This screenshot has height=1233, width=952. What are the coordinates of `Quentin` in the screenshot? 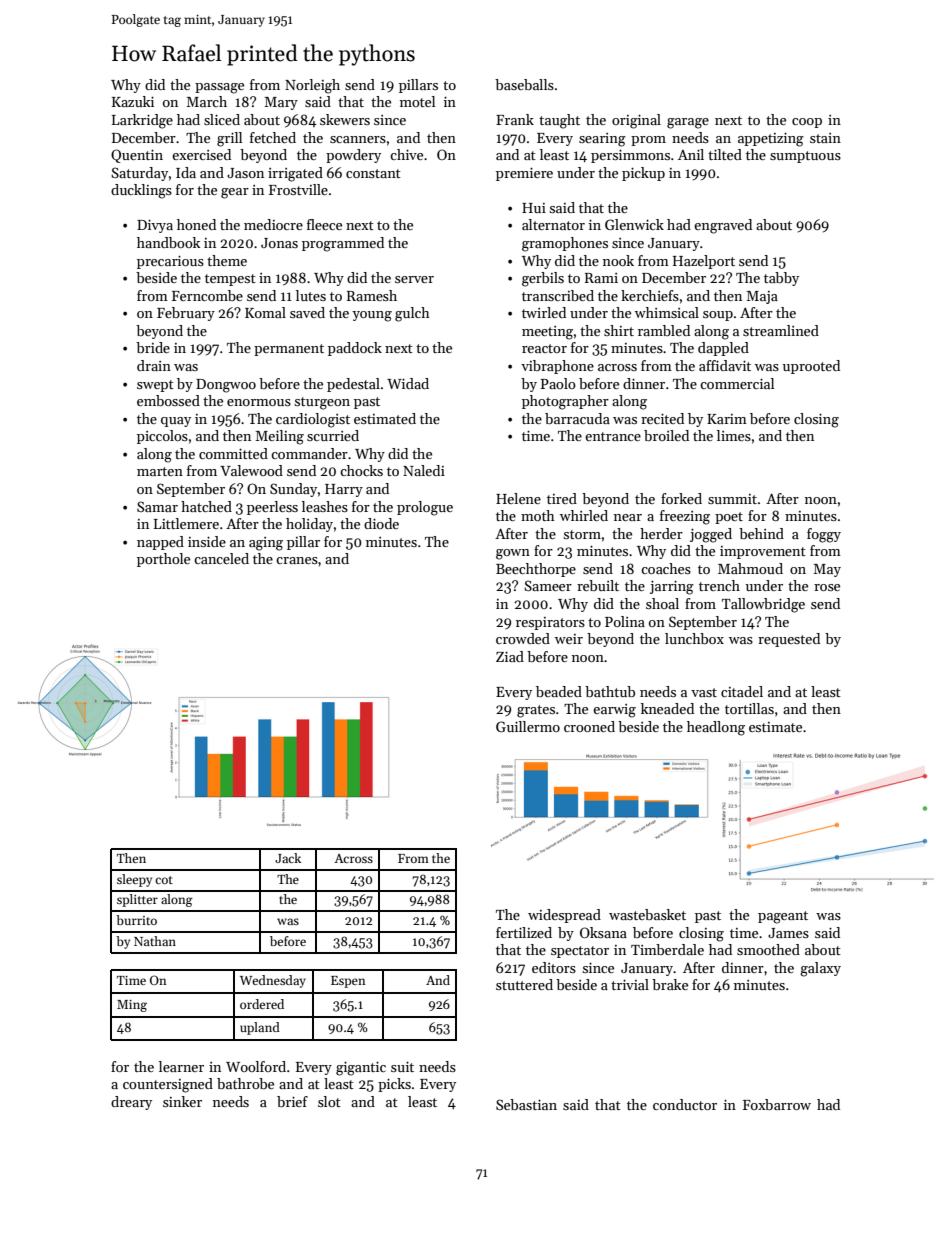 It's located at (137, 156).
